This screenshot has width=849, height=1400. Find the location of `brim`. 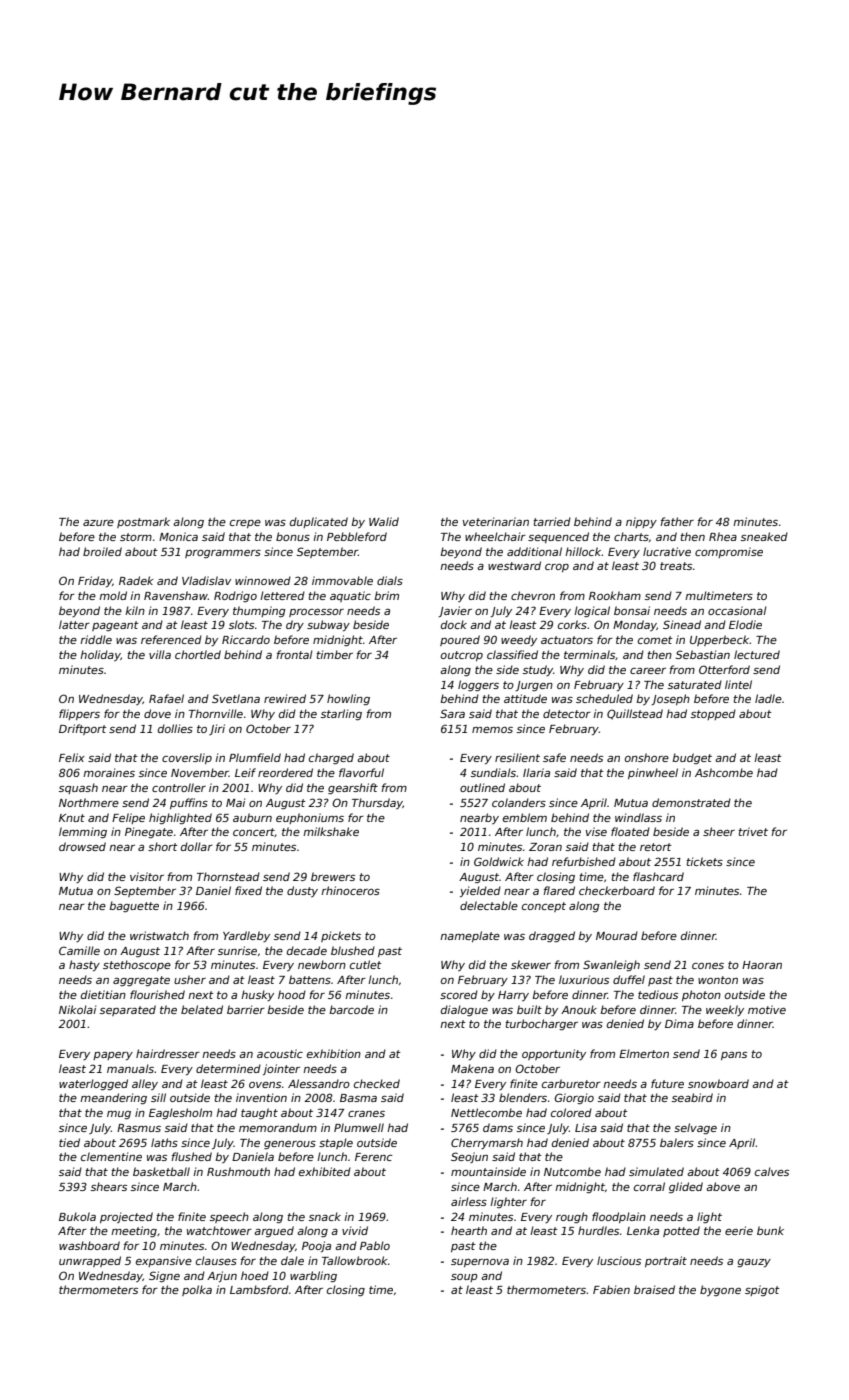

brim is located at coordinates (386, 595).
